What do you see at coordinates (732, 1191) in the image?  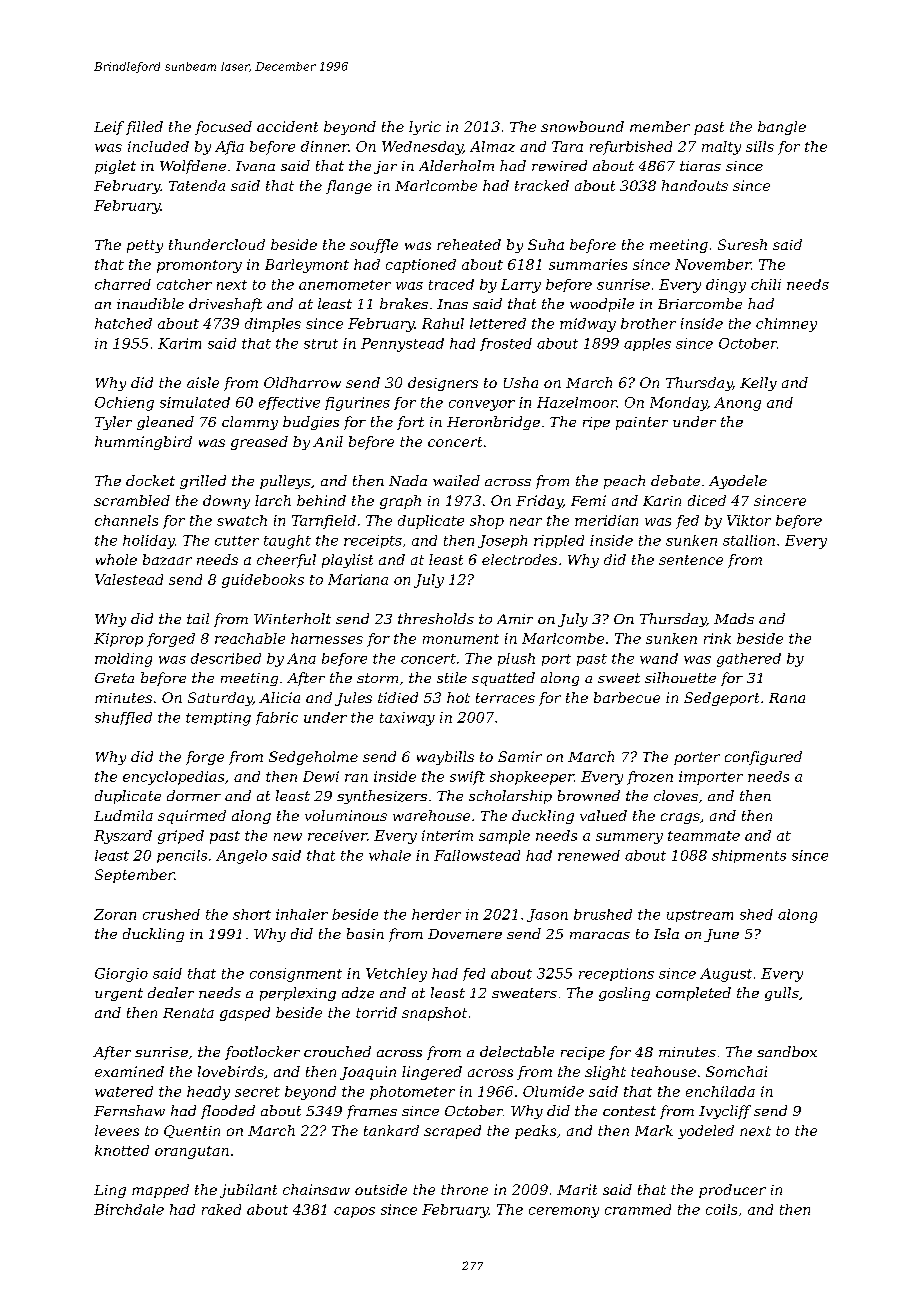 I see `producer` at bounding box center [732, 1191].
